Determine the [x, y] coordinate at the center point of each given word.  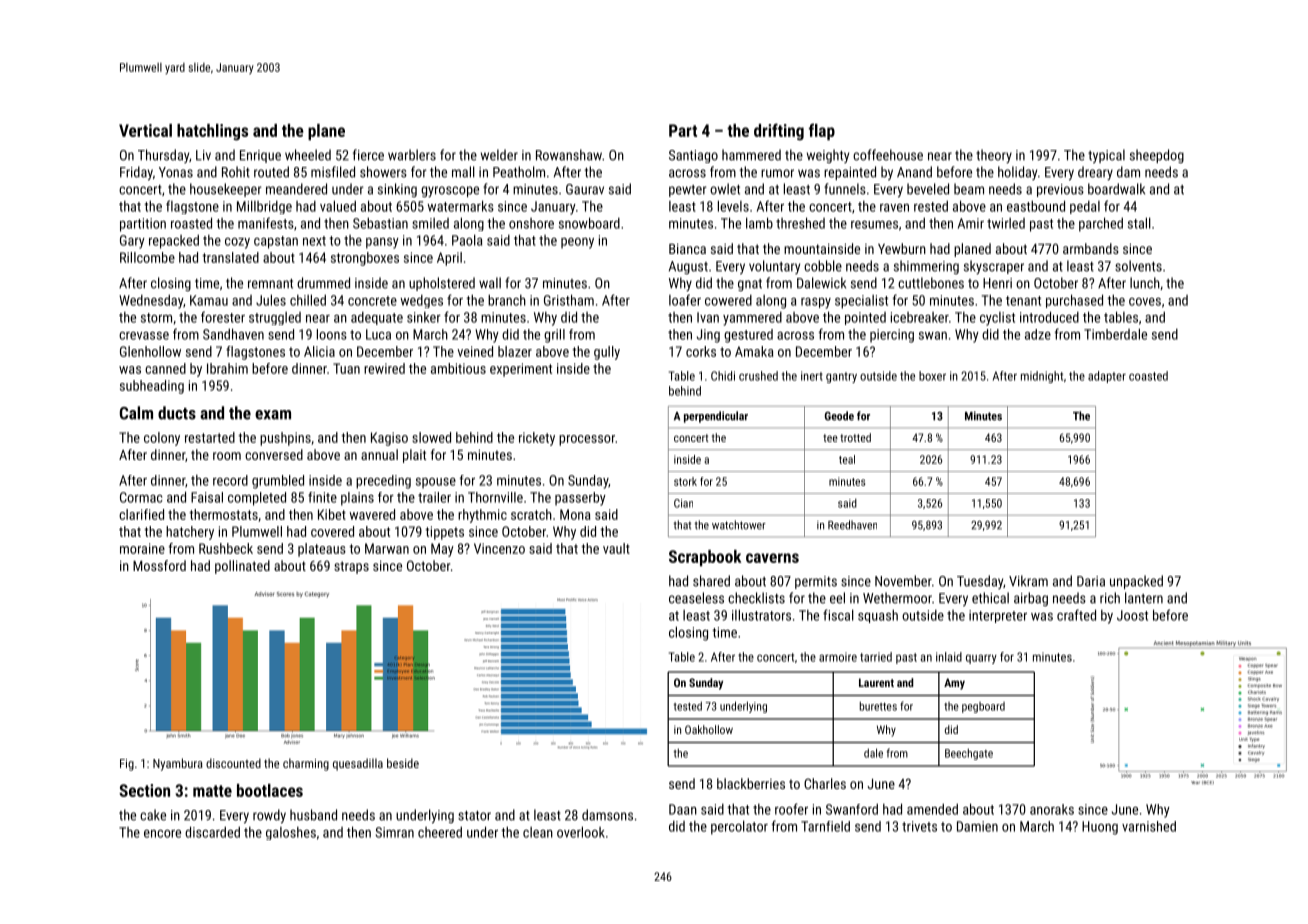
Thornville [495, 497]
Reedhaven [852, 525]
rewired [384, 368]
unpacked [1136, 582]
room [227, 456]
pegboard [983, 707]
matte [212, 791]
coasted [1148, 376]
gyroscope [450, 192]
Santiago [693, 156]
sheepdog [1157, 156]
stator [474, 816]
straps [351, 567]
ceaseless [696, 598]
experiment [521, 370]
